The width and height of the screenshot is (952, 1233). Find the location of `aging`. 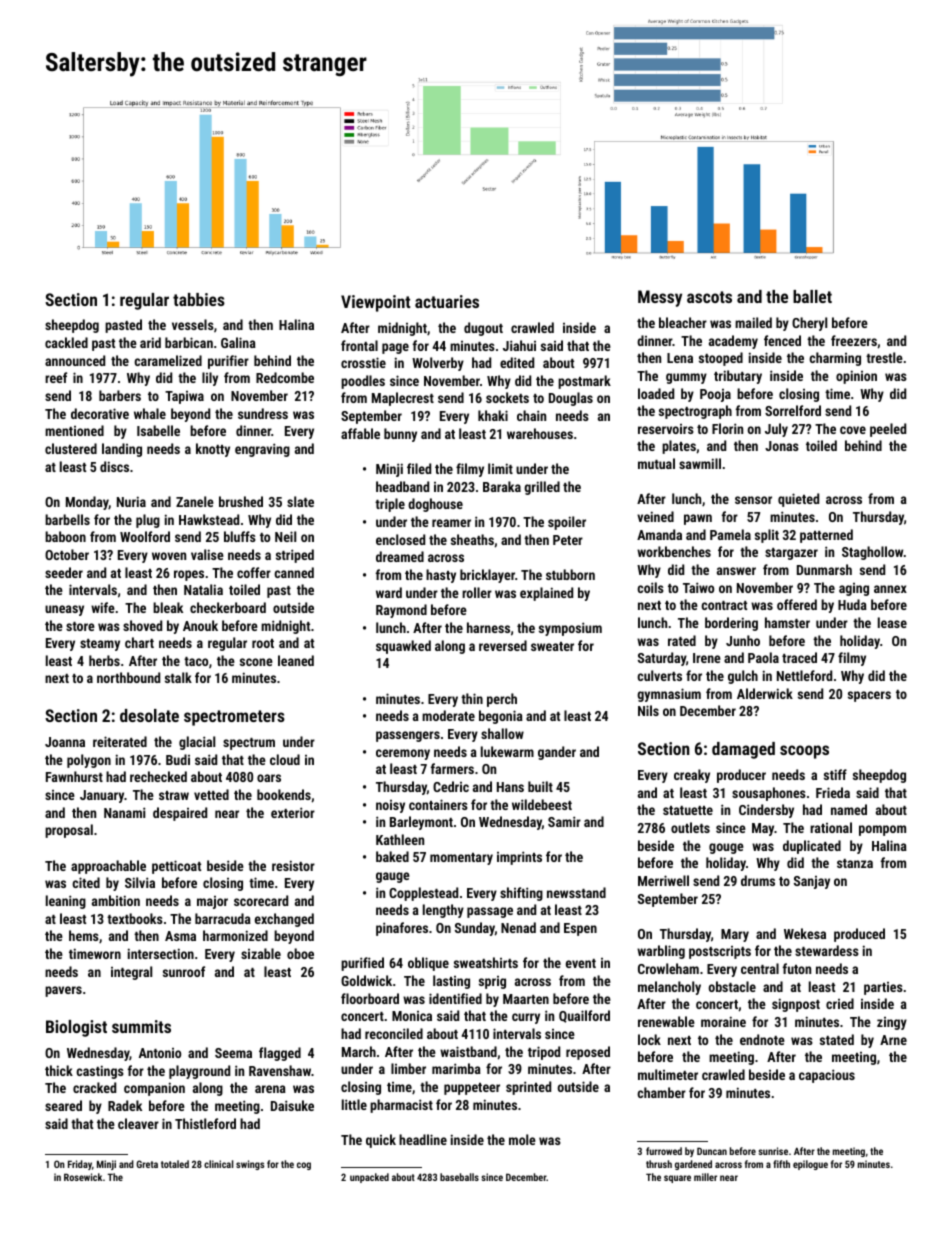

aging is located at coordinates (854, 589).
